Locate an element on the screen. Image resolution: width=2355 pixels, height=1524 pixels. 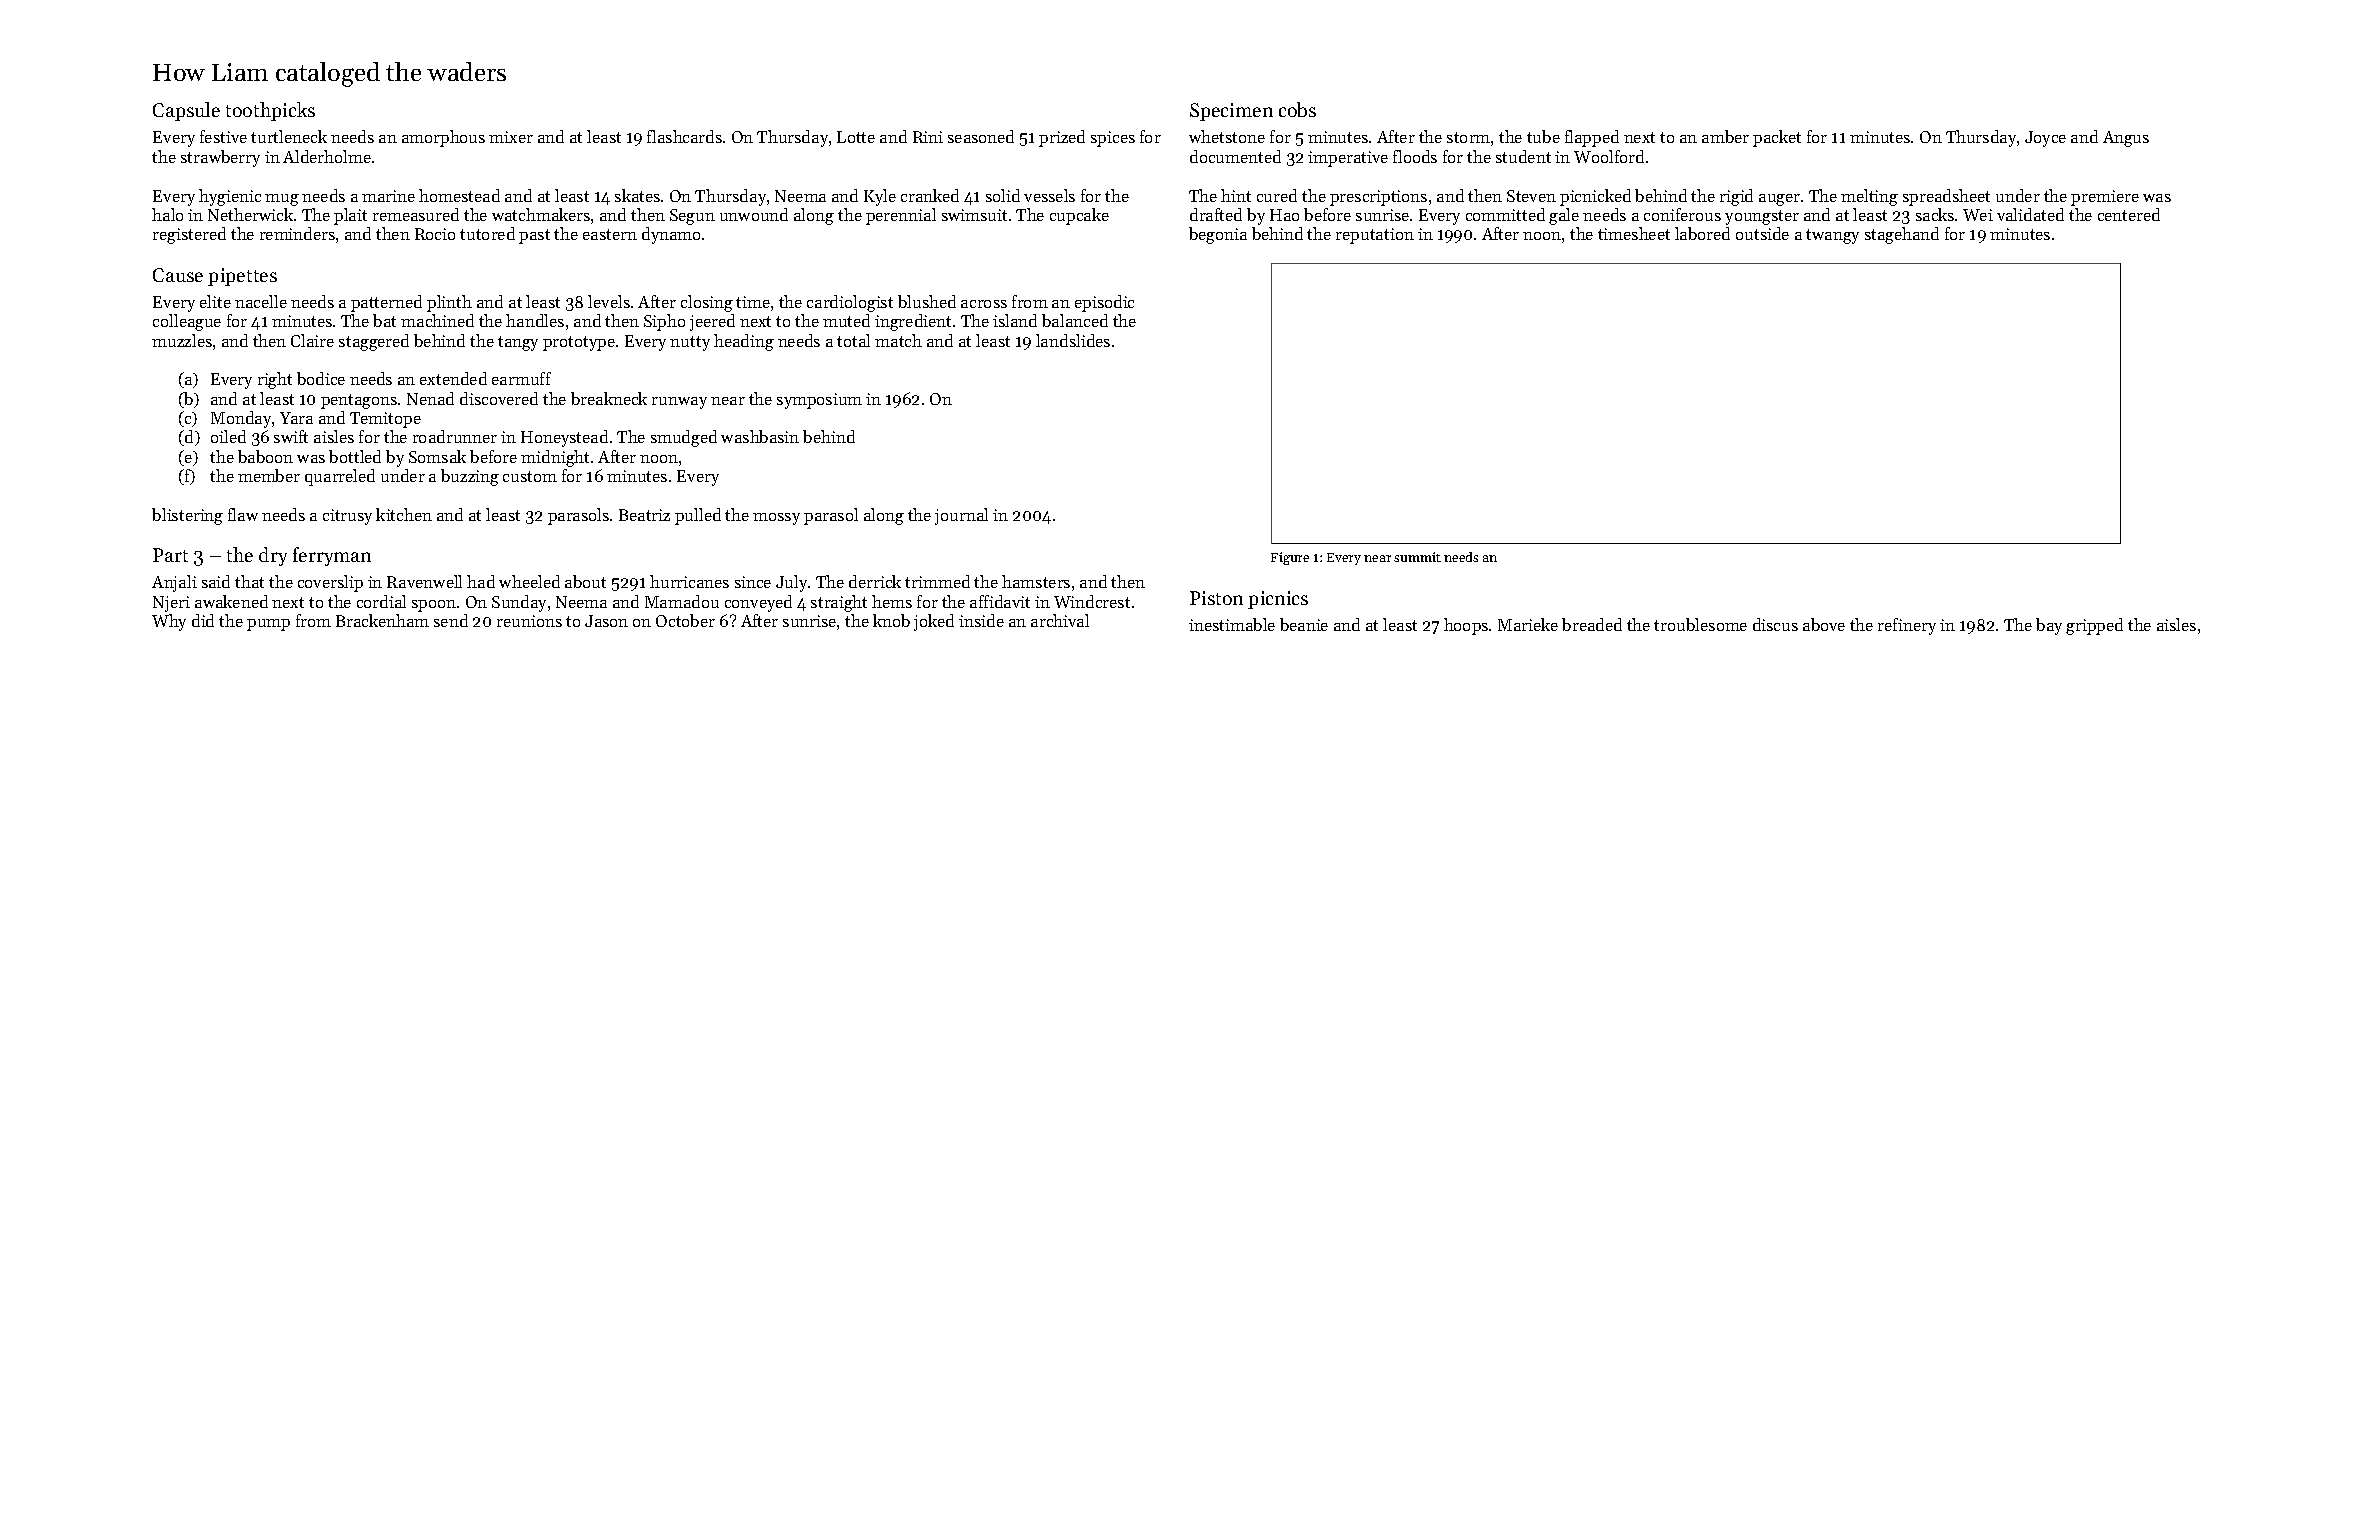
Angus is located at coordinates (2126, 139).
